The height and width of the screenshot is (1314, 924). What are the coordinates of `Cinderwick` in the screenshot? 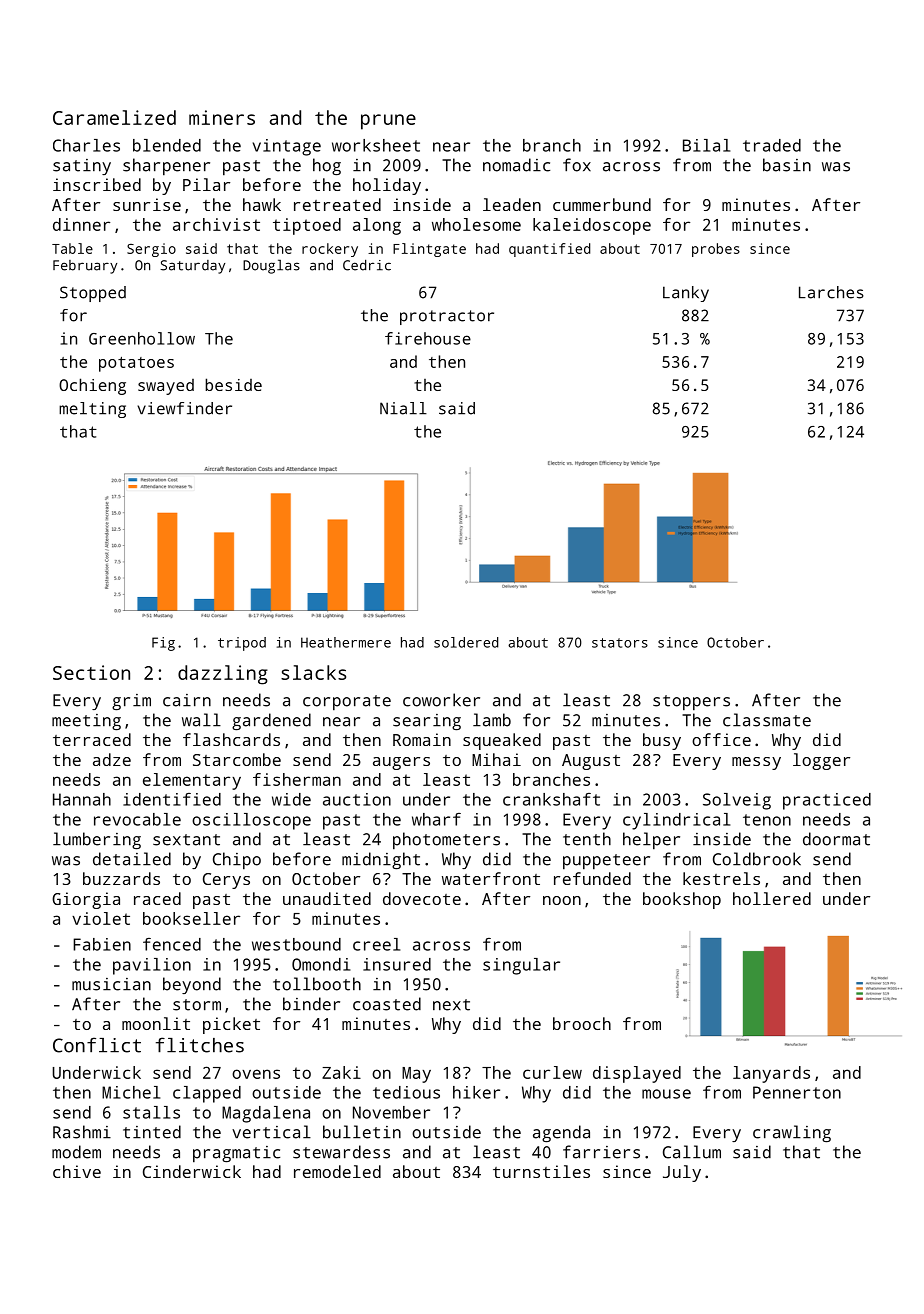 It's located at (192, 1171).
